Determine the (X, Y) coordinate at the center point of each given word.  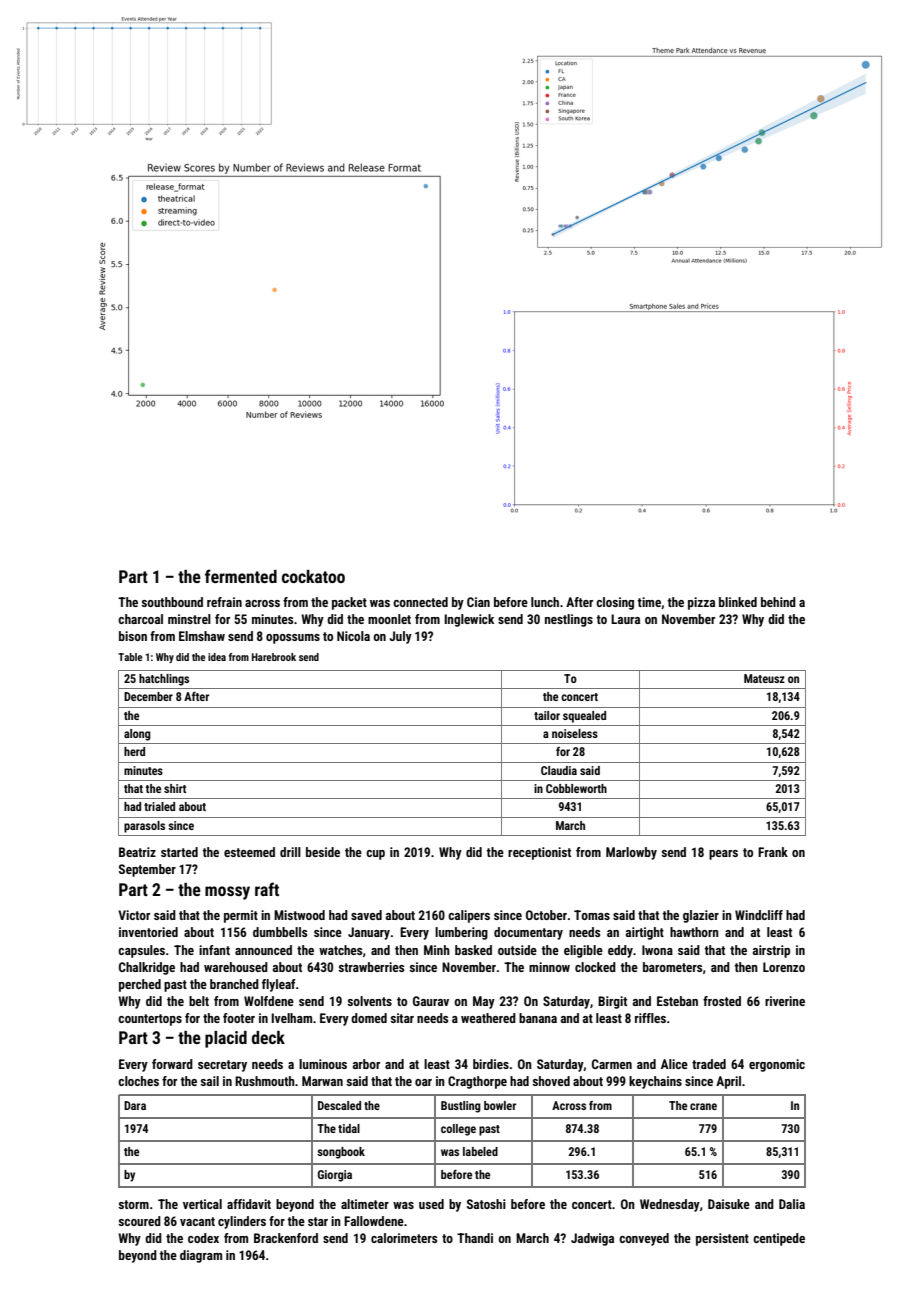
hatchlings (164, 680)
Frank (773, 852)
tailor (547, 715)
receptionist (539, 853)
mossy (227, 893)
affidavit (249, 1204)
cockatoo (313, 576)
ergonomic (777, 1065)
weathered (488, 1018)
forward (172, 1064)
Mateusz (764, 678)
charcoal (140, 619)
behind (778, 602)
